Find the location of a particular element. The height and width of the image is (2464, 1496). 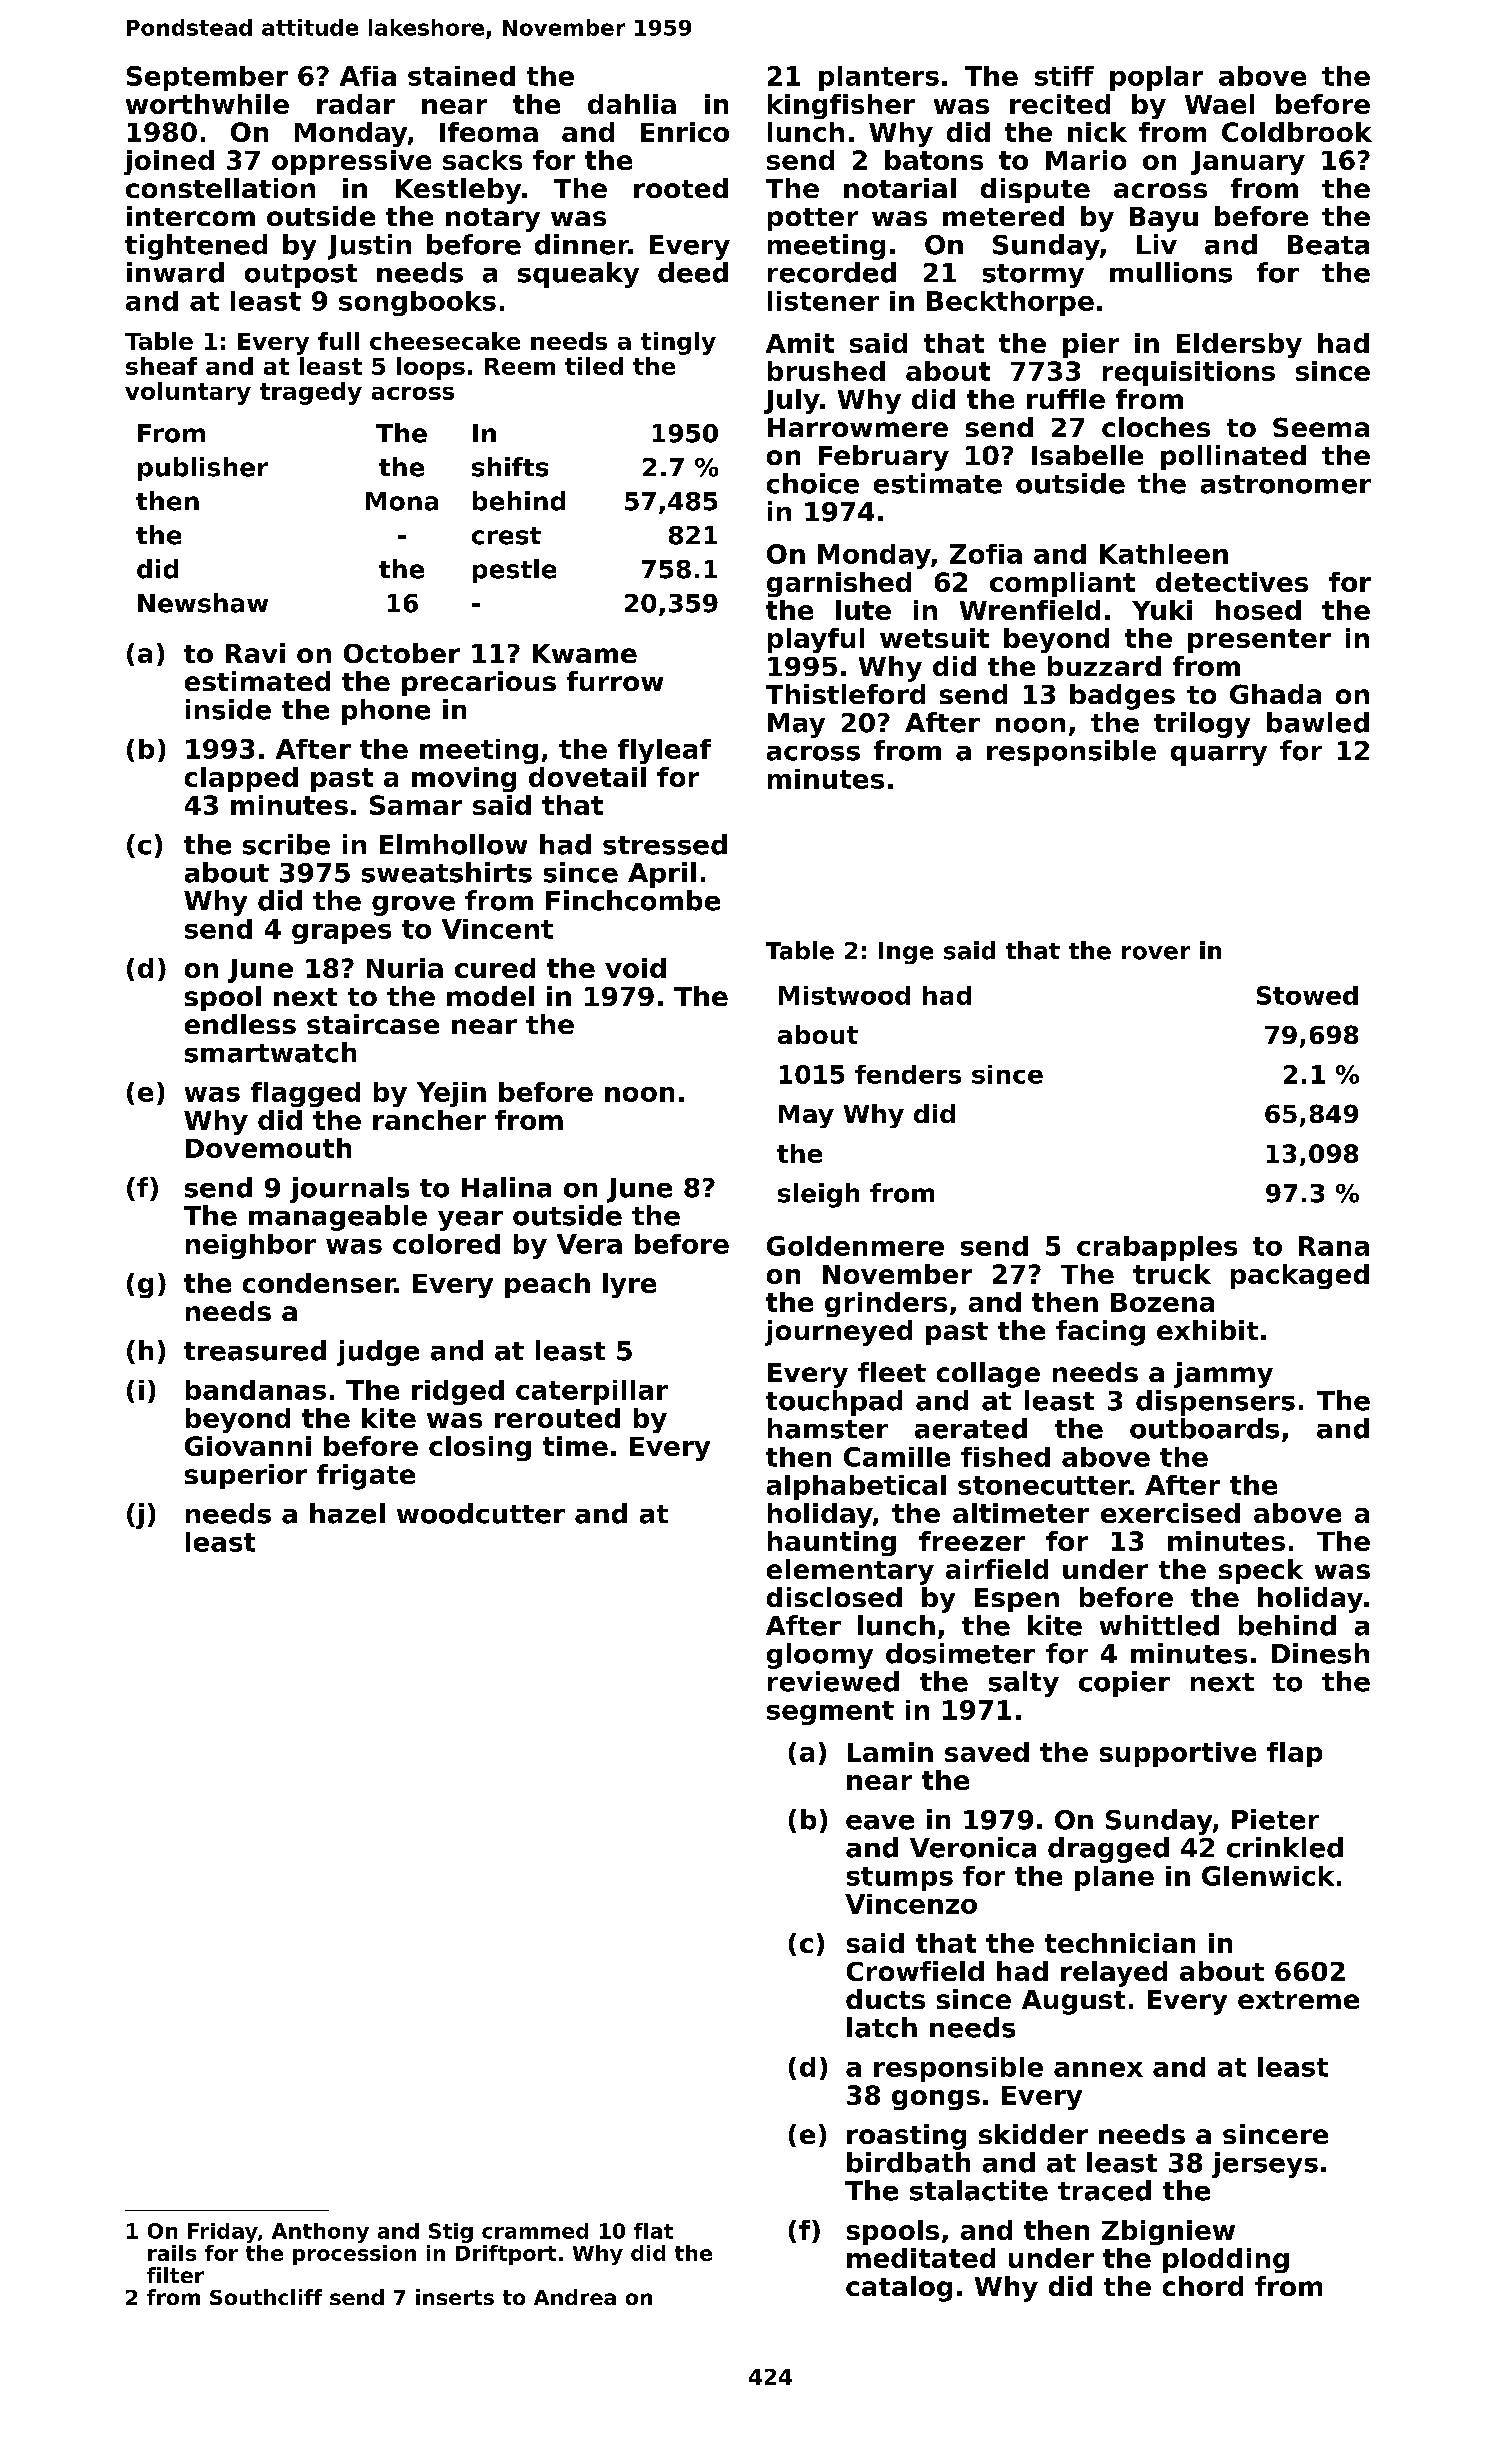

filter is located at coordinates (175, 2275).
